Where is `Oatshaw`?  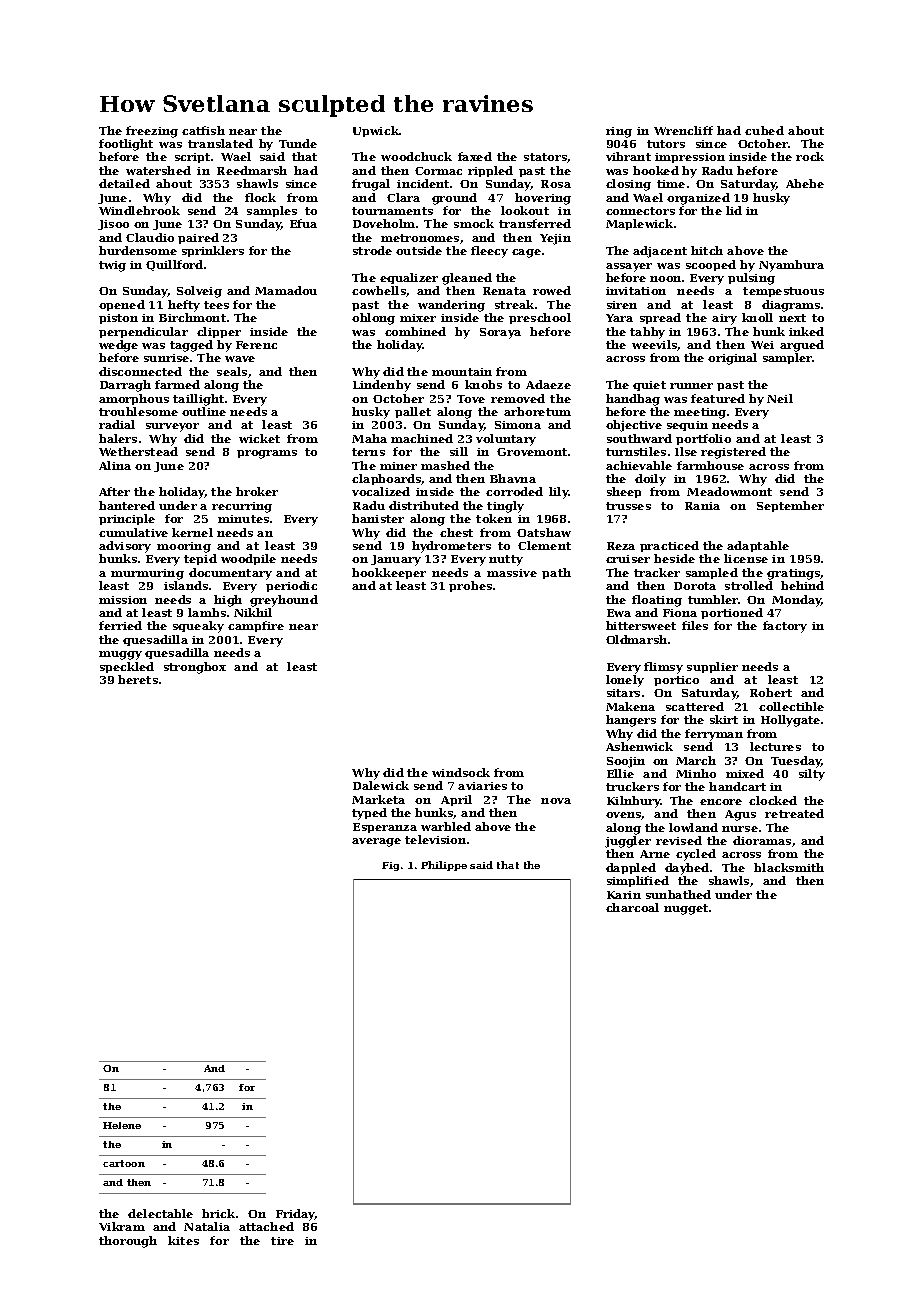 Oatshaw is located at coordinates (544, 532).
